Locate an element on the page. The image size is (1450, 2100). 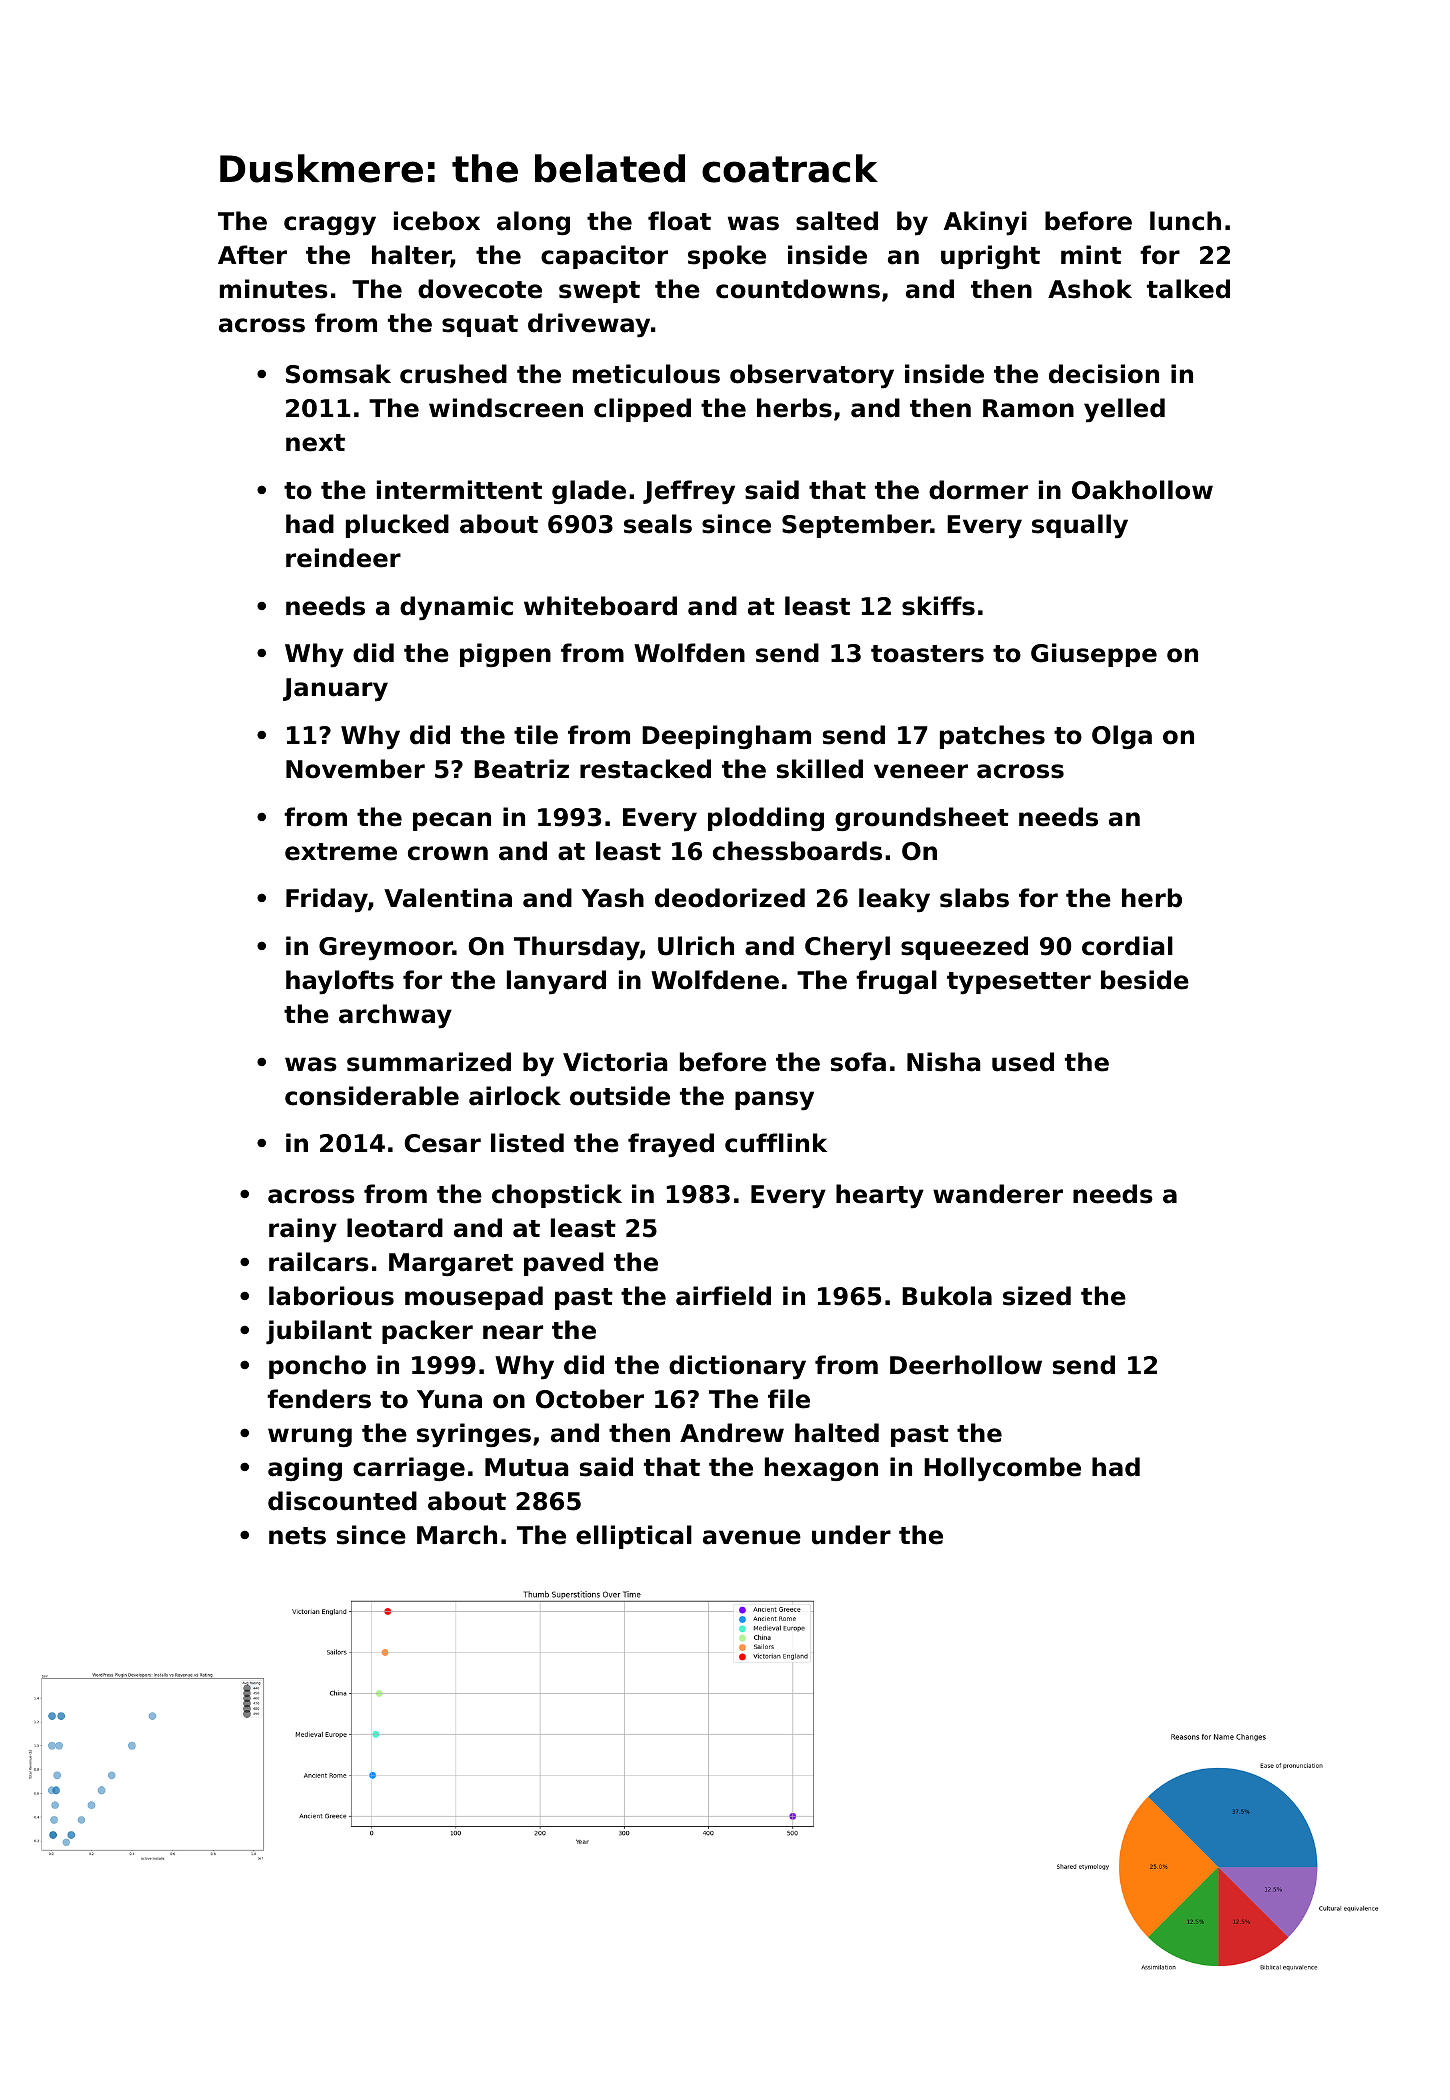
yelled is located at coordinates (1124, 410).
